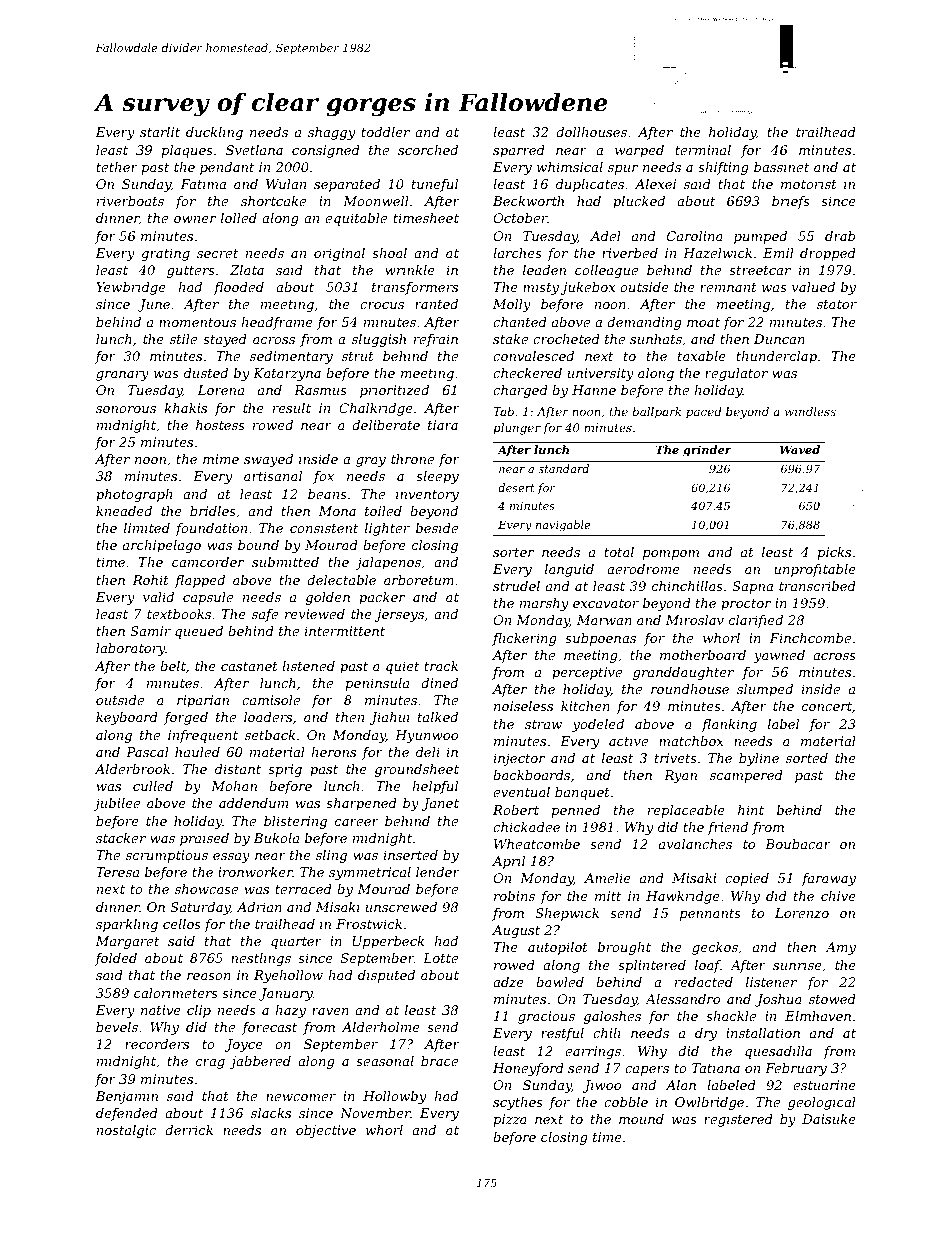  I want to click on flickering, so click(524, 639).
